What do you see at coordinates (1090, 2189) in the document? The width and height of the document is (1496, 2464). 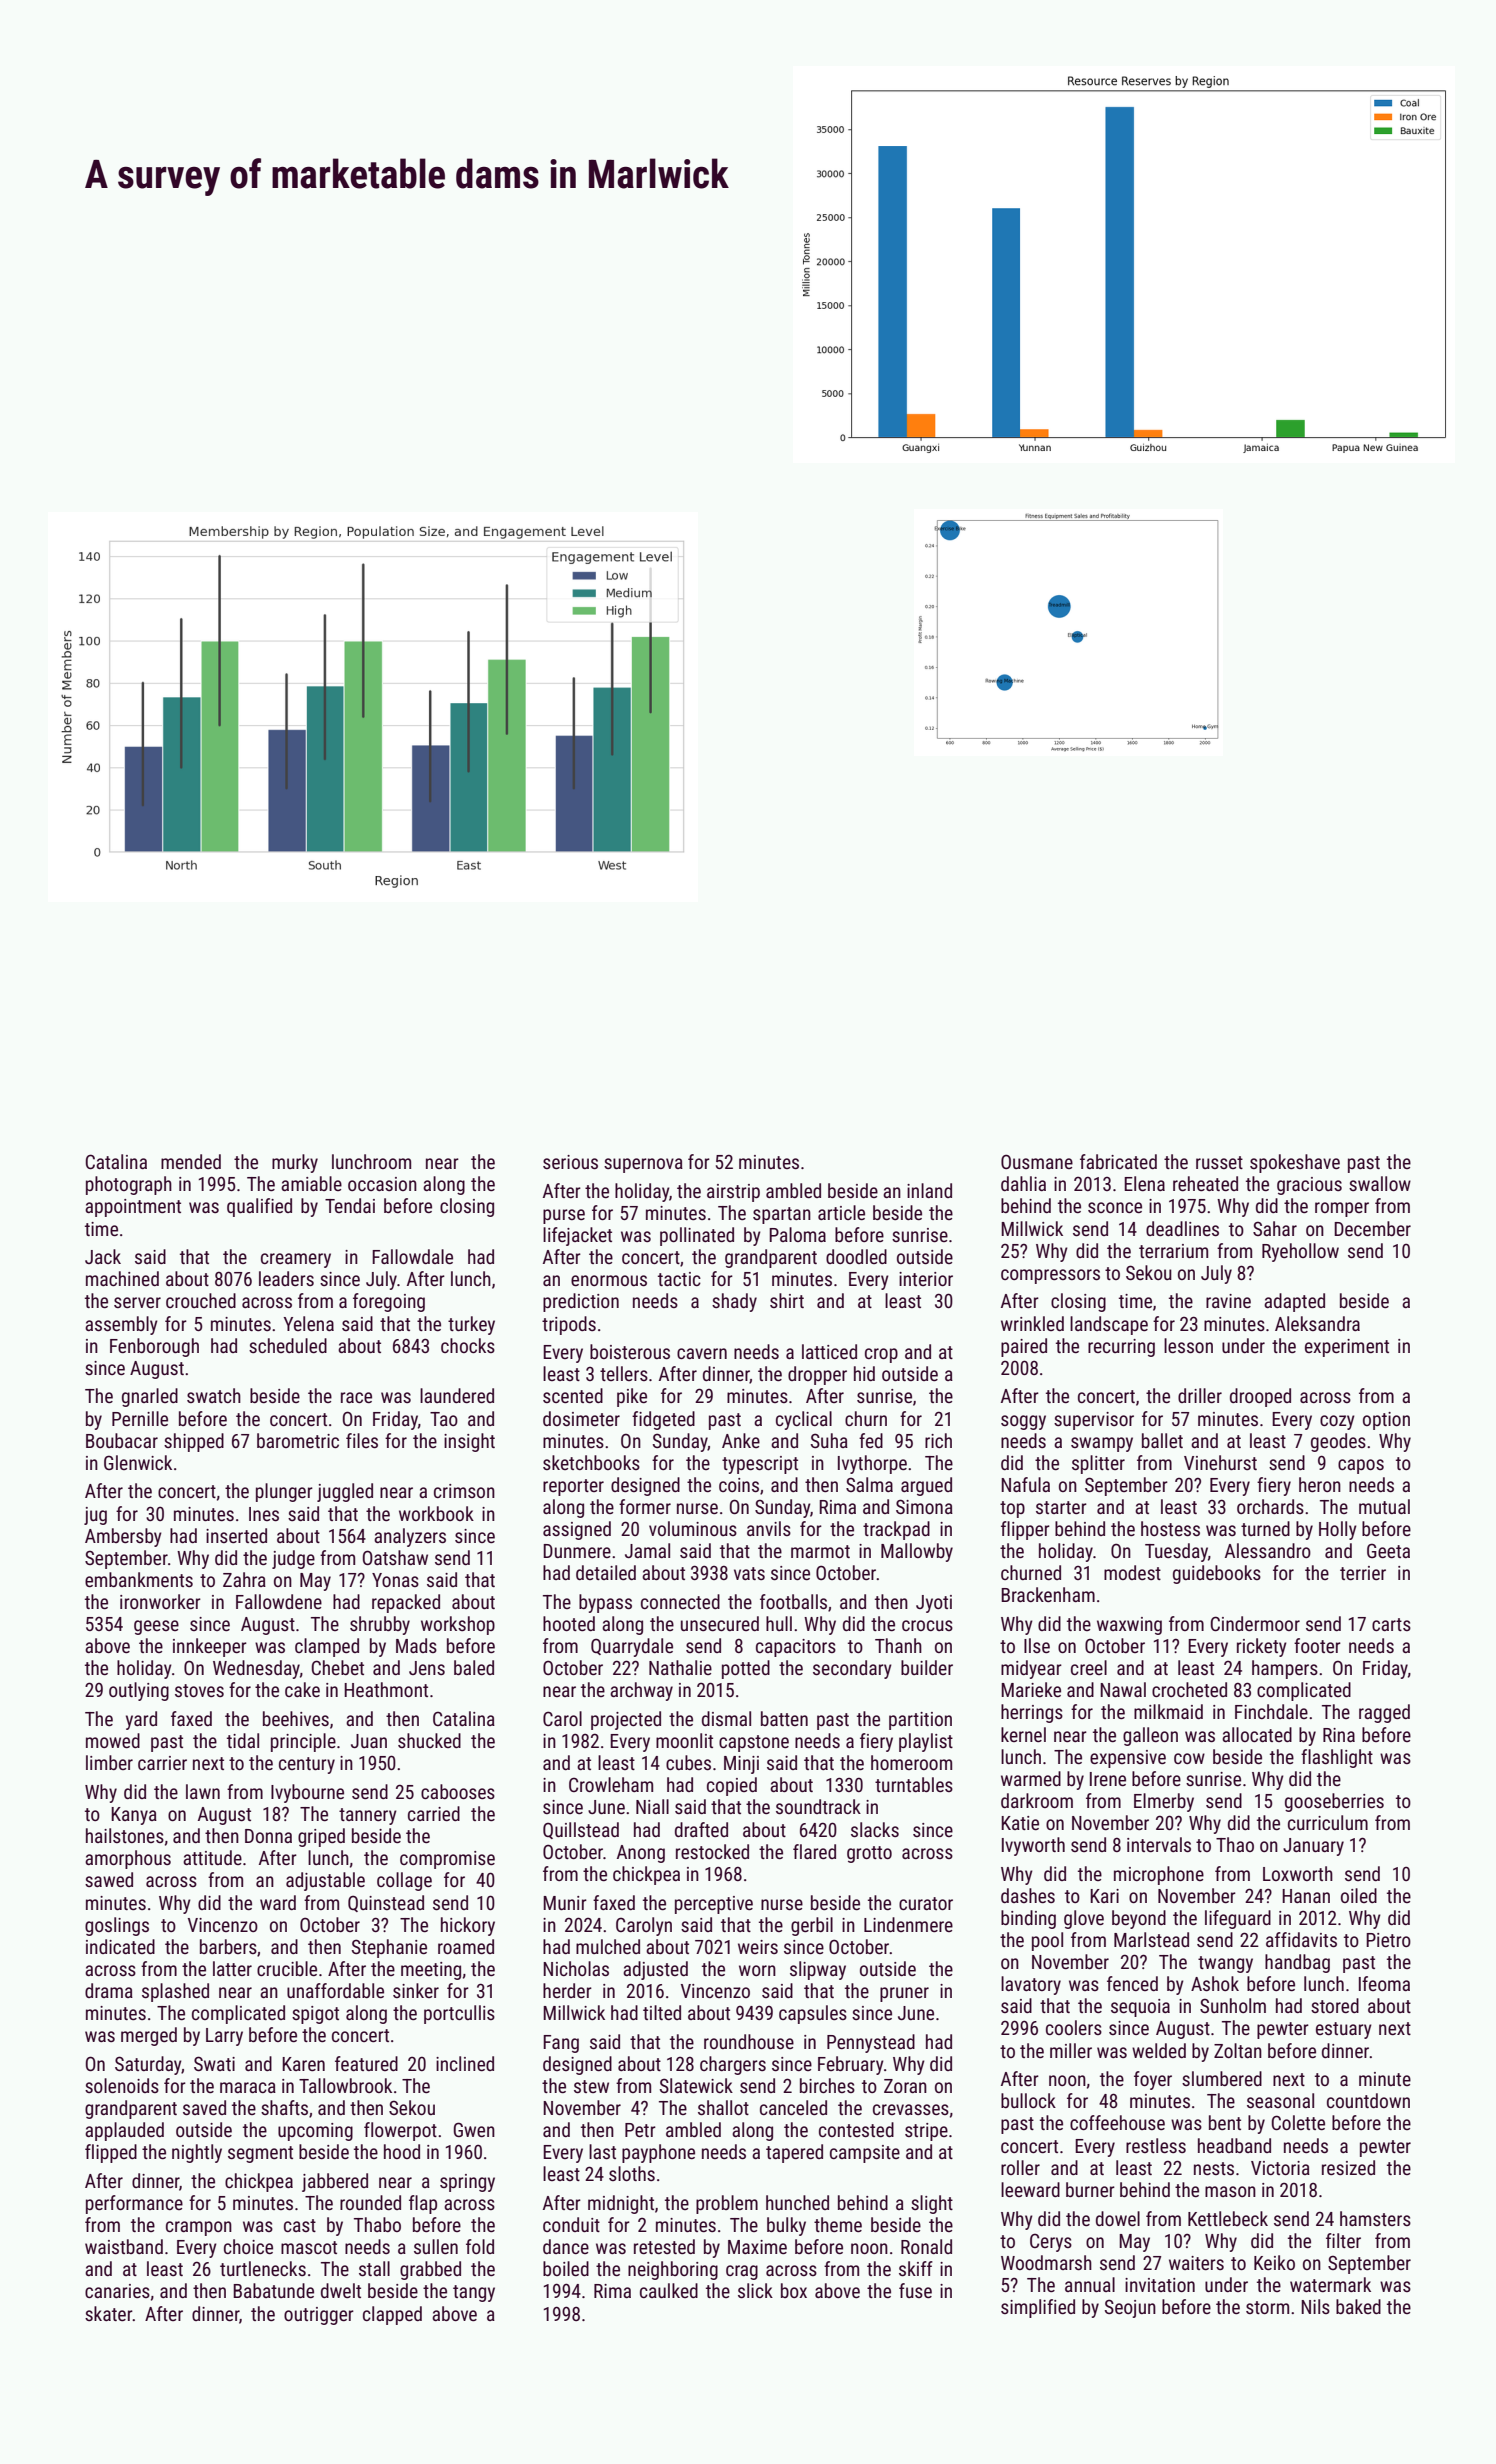 I see `burner` at bounding box center [1090, 2189].
